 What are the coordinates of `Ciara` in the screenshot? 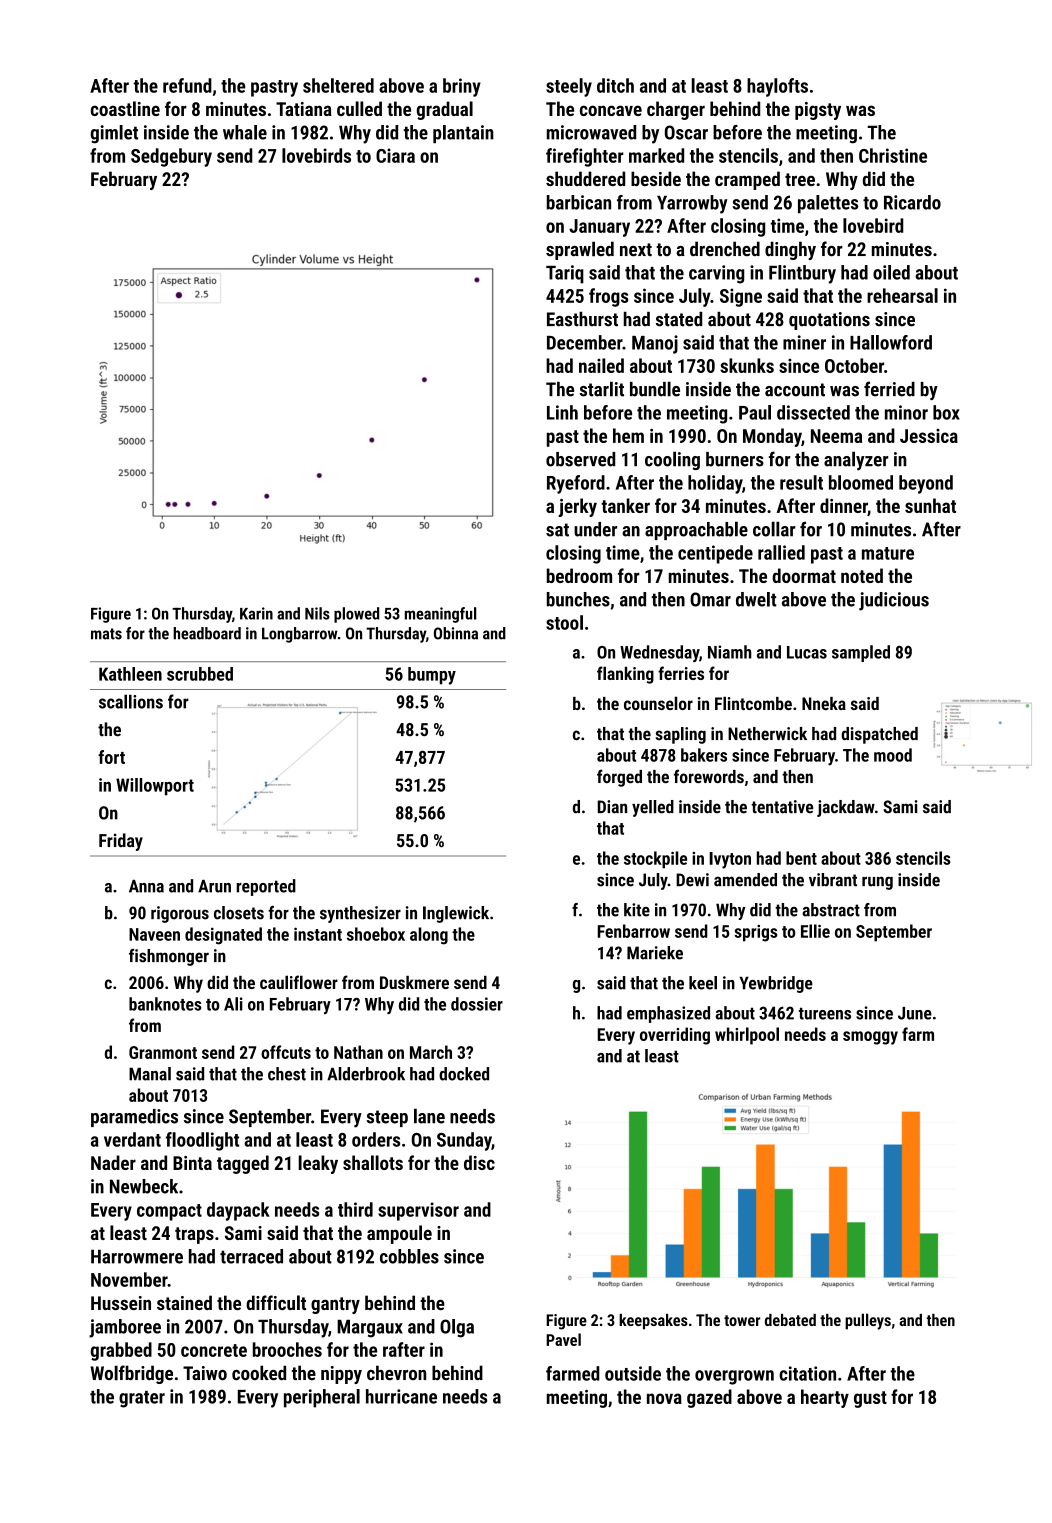 It's located at (395, 155).
